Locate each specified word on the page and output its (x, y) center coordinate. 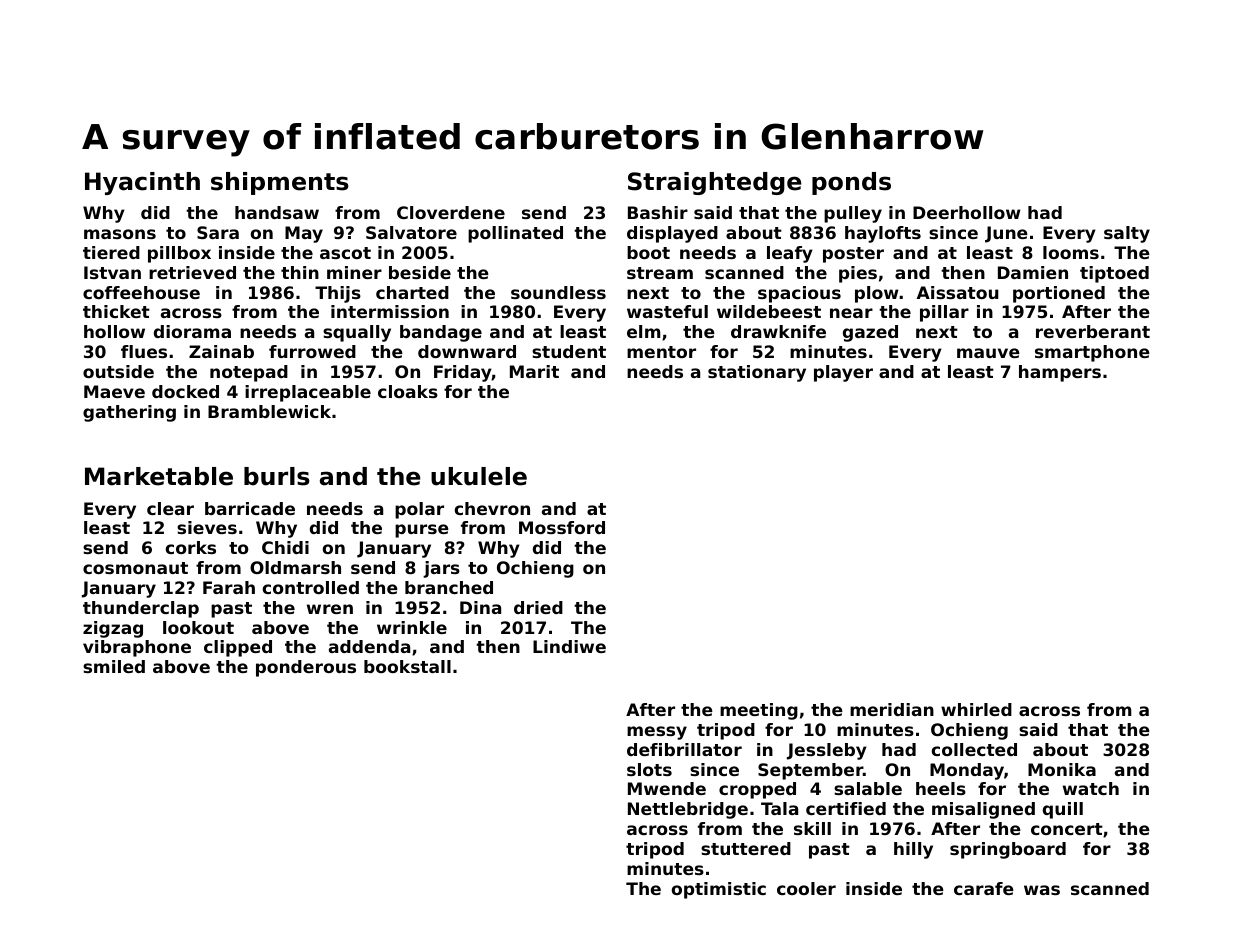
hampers (1060, 373)
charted (412, 292)
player (843, 373)
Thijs (338, 294)
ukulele (479, 476)
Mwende (667, 788)
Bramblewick (269, 411)
